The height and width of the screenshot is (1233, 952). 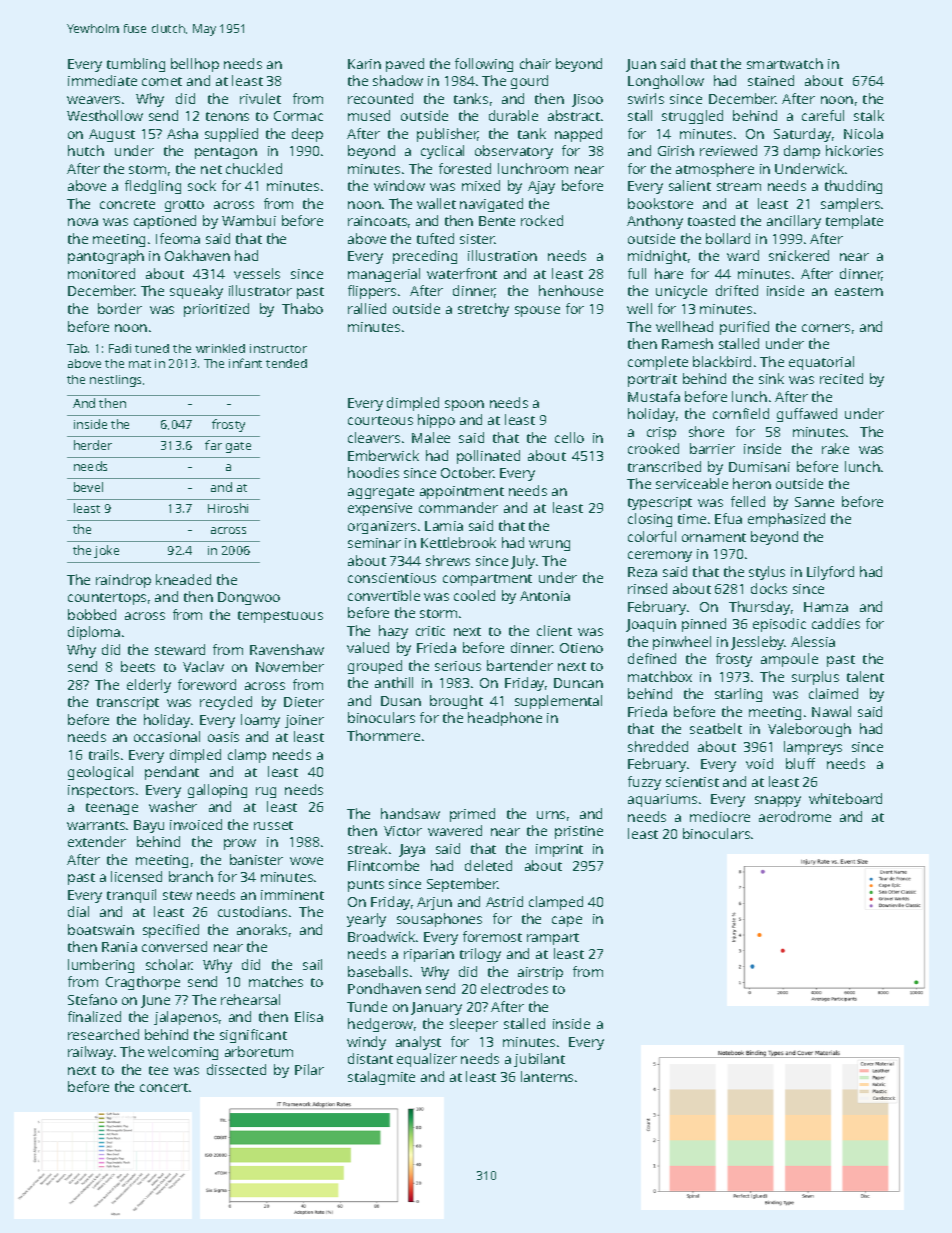 What do you see at coordinates (240, 844) in the screenshot?
I see `prow` at bounding box center [240, 844].
